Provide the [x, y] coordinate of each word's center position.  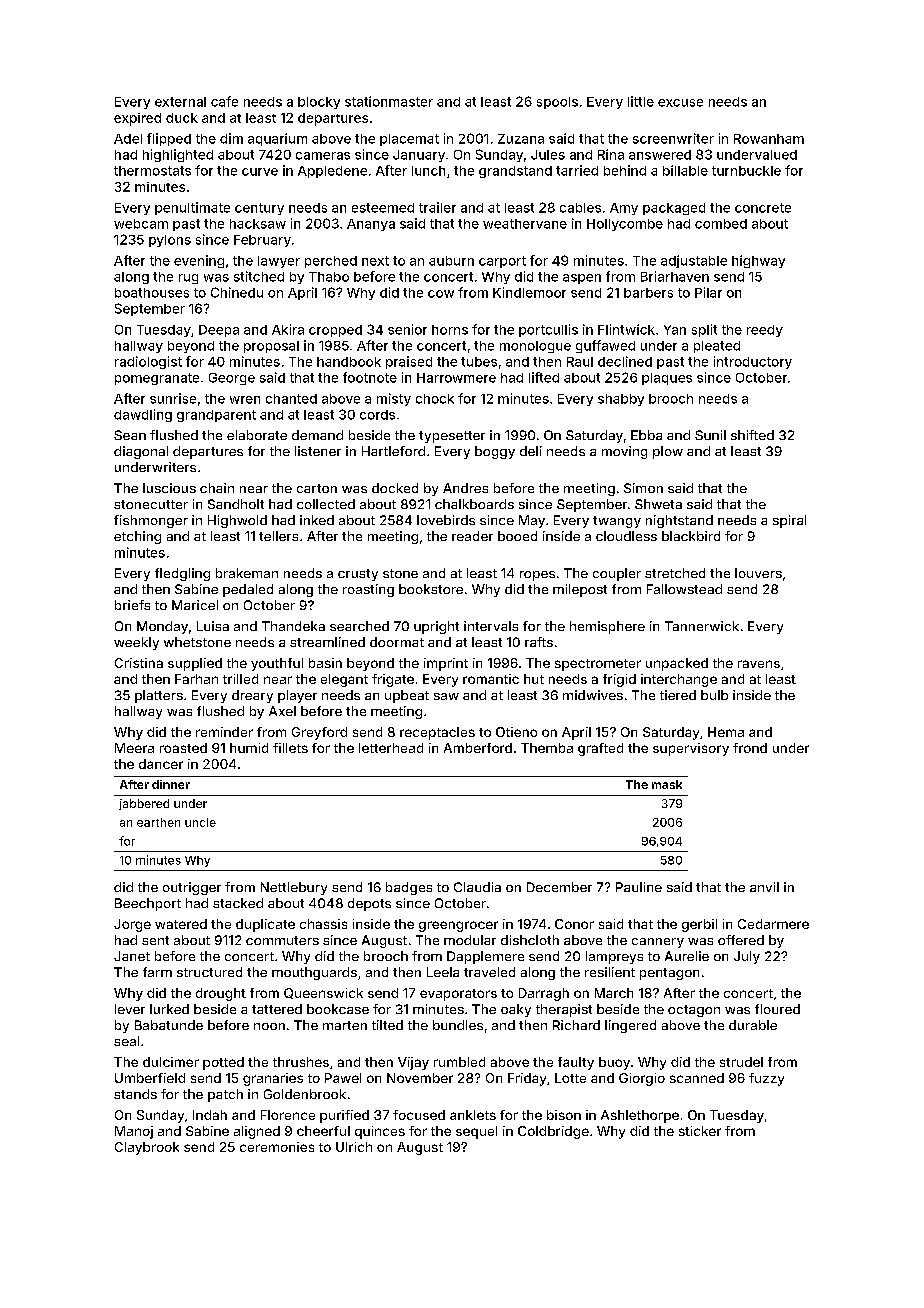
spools [557, 103]
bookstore [431, 589]
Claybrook [147, 1148]
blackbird [691, 536]
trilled [240, 679]
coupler [617, 574]
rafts [539, 642]
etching [137, 537]
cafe [224, 101]
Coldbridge [553, 1132]
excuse [680, 103]
